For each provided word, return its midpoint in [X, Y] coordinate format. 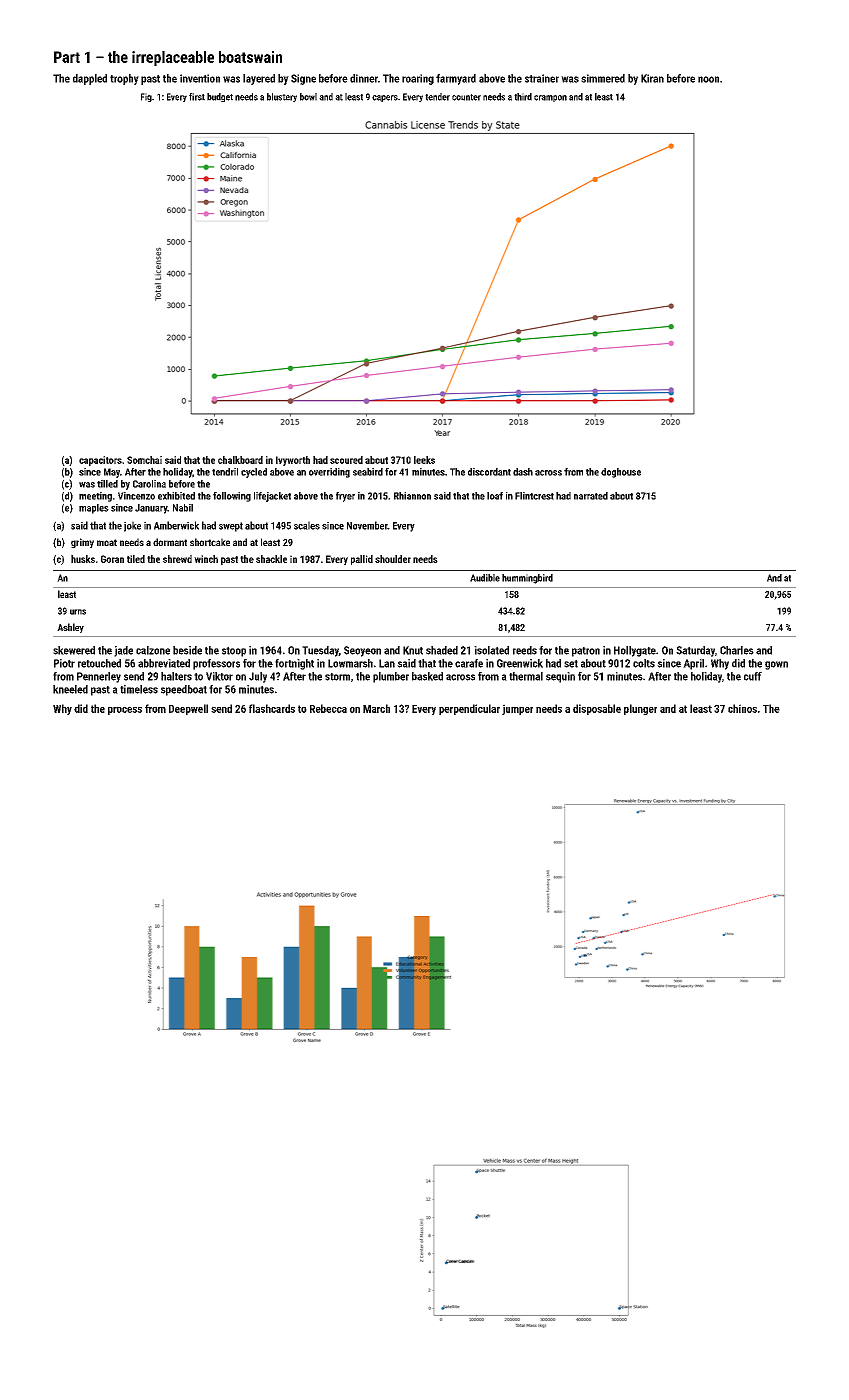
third [523, 97]
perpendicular [469, 709]
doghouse [621, 473]
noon [708, 79]
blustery [282, 98]
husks [83, 559]
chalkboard [240, 460]
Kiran [652, 78]
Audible [485, 578]
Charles [737, 650]
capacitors [100, 461]
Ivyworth [293, 461]
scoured [346, 460]
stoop [234, 652]
